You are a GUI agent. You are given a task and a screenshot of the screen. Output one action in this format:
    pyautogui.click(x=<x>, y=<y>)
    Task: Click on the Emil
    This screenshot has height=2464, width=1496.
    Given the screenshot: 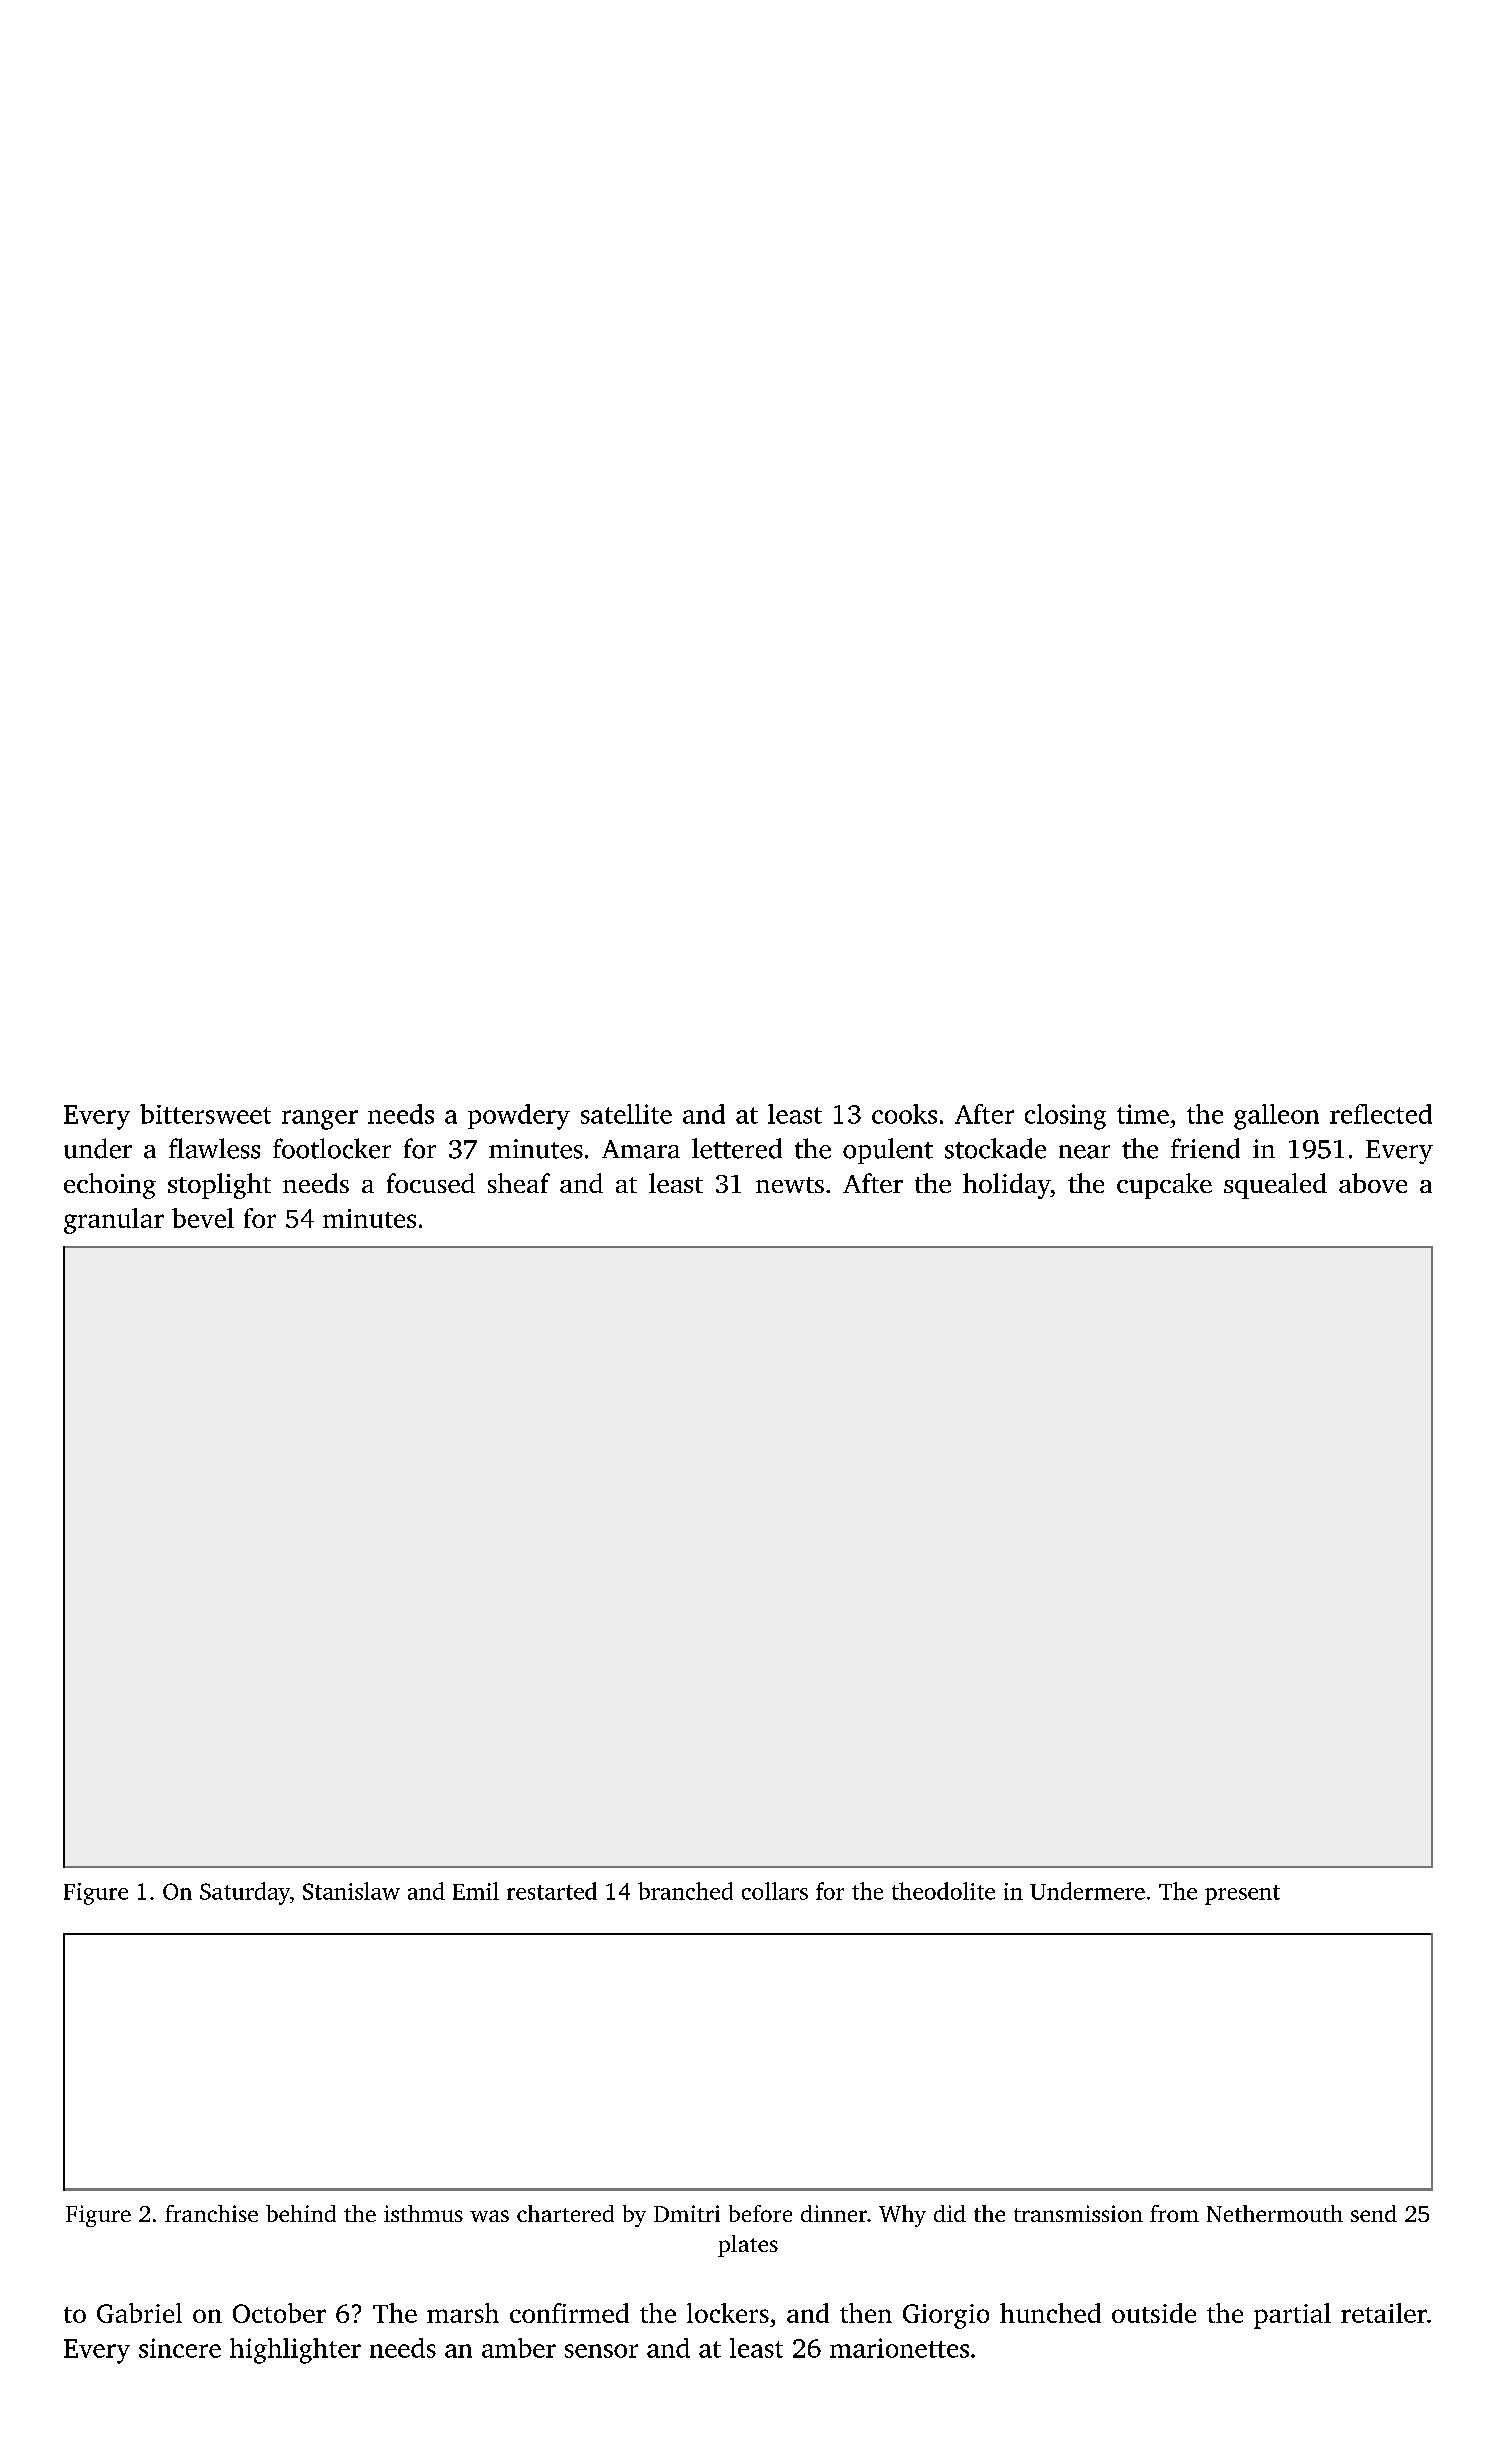 What is the action you would take?
    pyautogui.click(x=476, y=1891)
